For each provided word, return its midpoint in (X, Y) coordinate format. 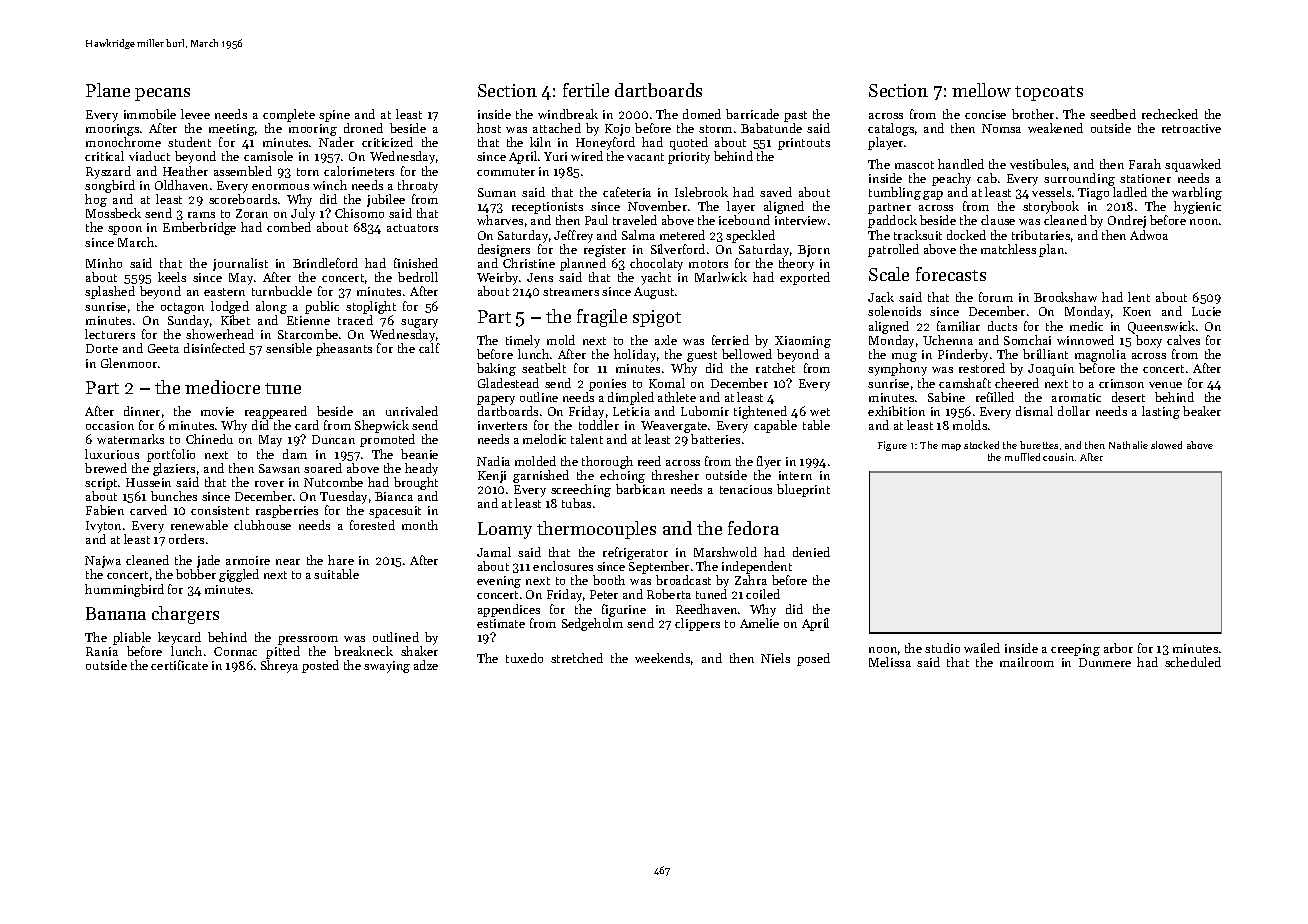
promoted (387, 440)
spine (334, 116)
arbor (1118, 648)
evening (499, 582)
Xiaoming (803, 342)
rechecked (1170, 114)
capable (775, 426)
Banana (116, 613)
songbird (110, 186)
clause (998, 220)
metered (682, 235)
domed (702, 114)
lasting (1161, 412)
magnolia (1100, 355)
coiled (763, 594)
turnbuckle (282, 291)
